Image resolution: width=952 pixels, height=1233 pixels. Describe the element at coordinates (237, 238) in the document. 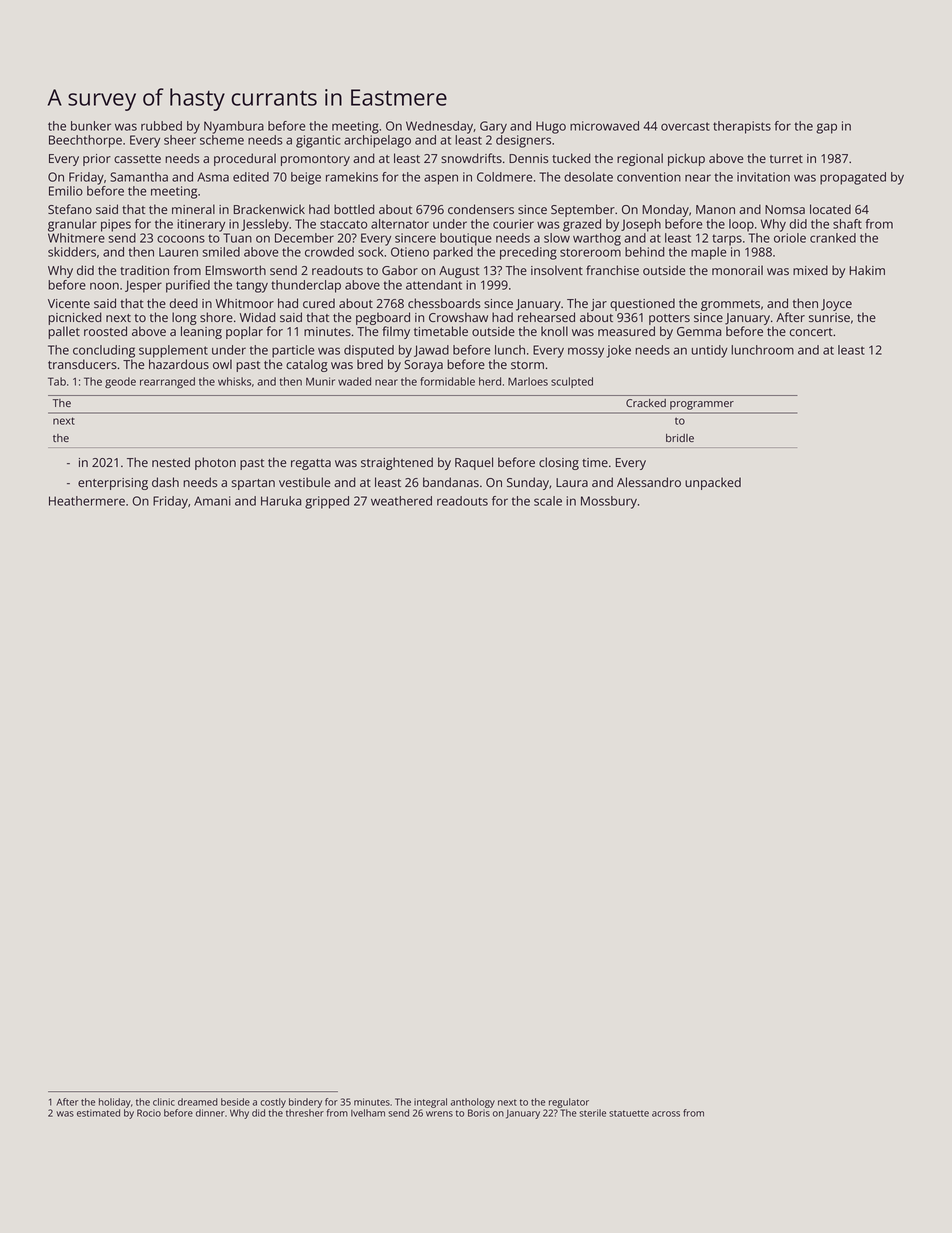

I see `Tuan` at that location.
